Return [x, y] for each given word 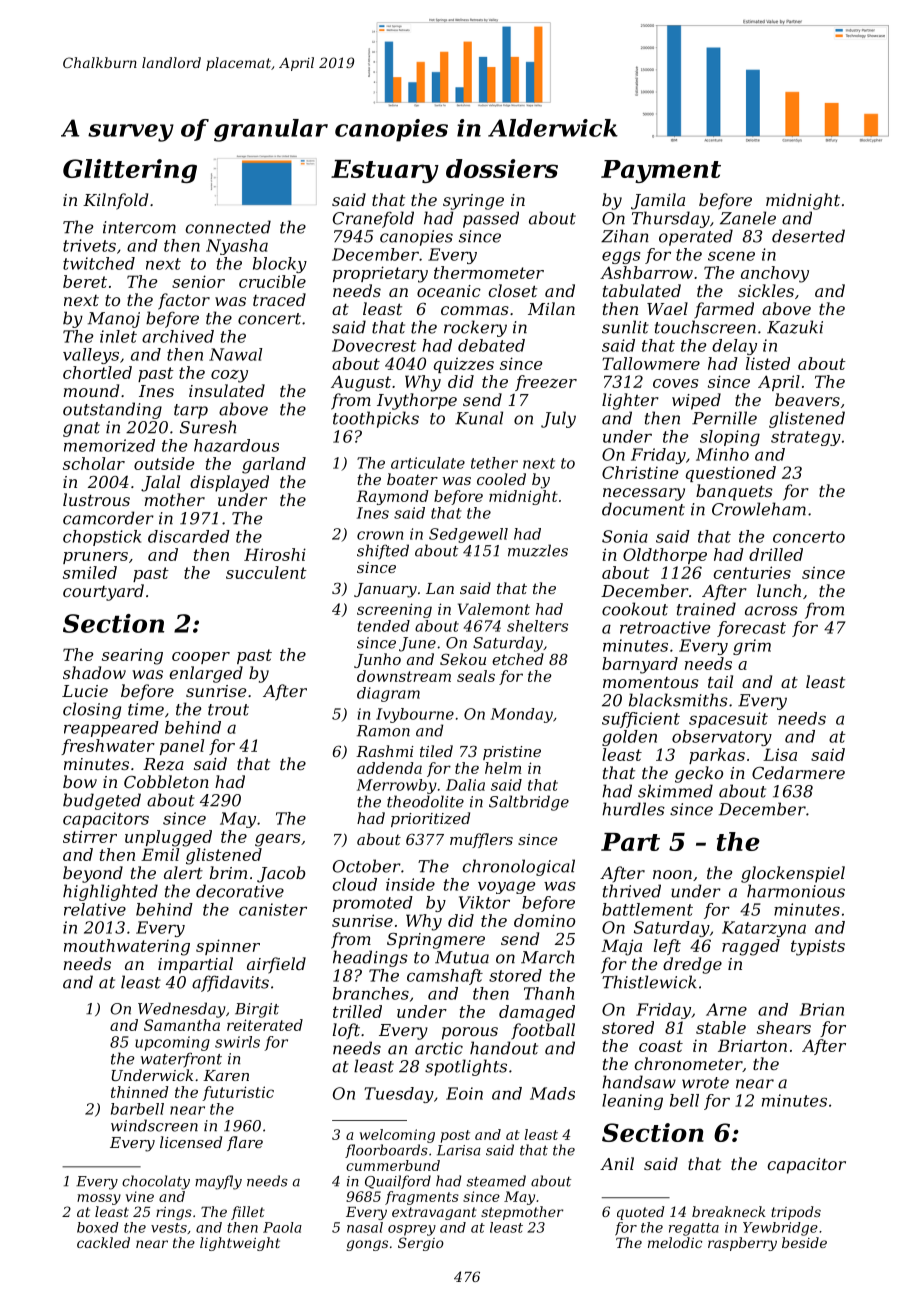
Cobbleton [166, 781]
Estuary [385, 171]
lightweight [240, 1244]
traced [279, 299]
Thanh [549, 993]
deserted [808, 236]
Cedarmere [798, 772]
